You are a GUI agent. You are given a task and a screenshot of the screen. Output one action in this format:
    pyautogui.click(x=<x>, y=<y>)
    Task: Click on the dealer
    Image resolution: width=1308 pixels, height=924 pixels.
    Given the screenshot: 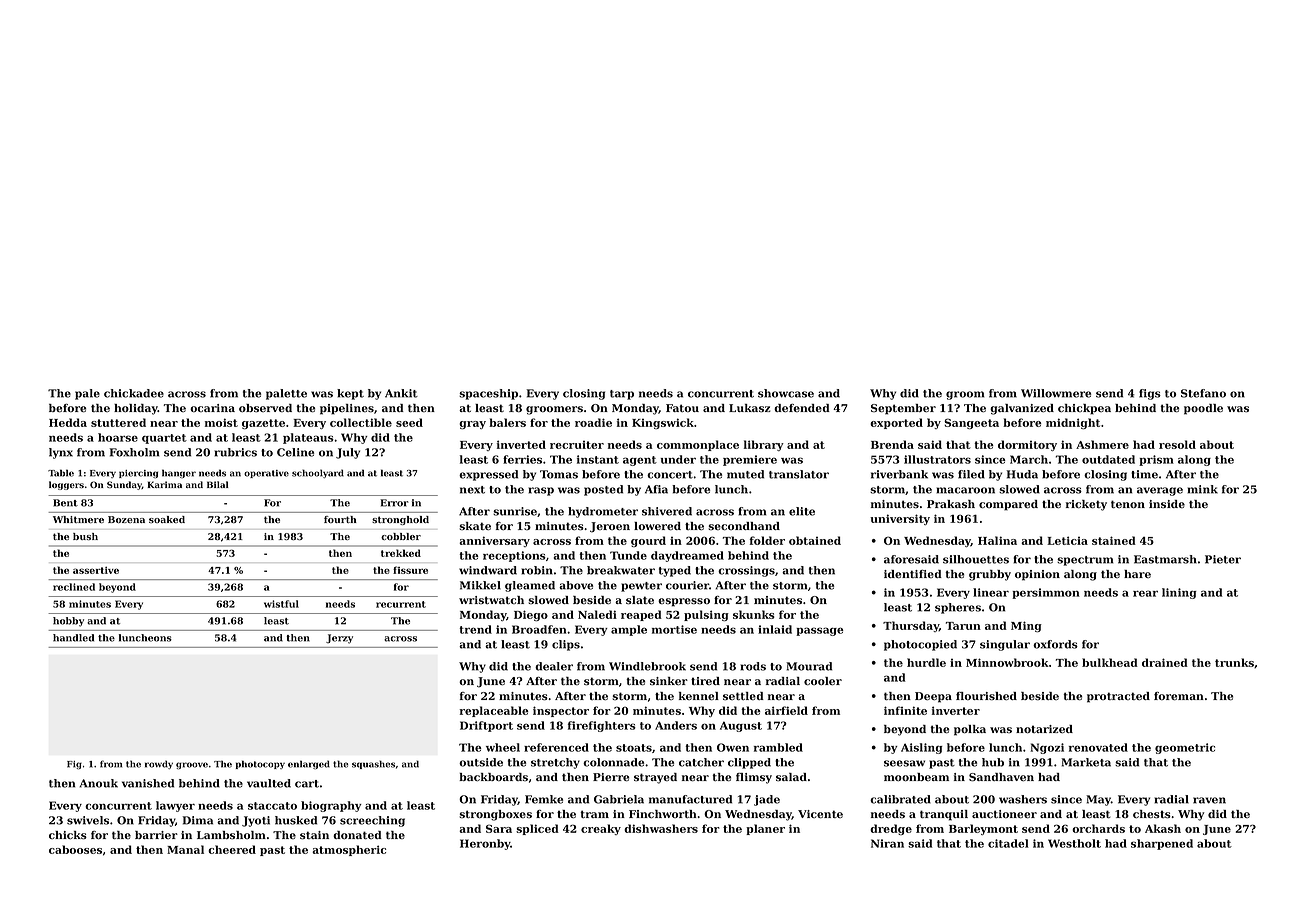 What is the action you would take?
    pyautogui.click(x=554, y=666)
